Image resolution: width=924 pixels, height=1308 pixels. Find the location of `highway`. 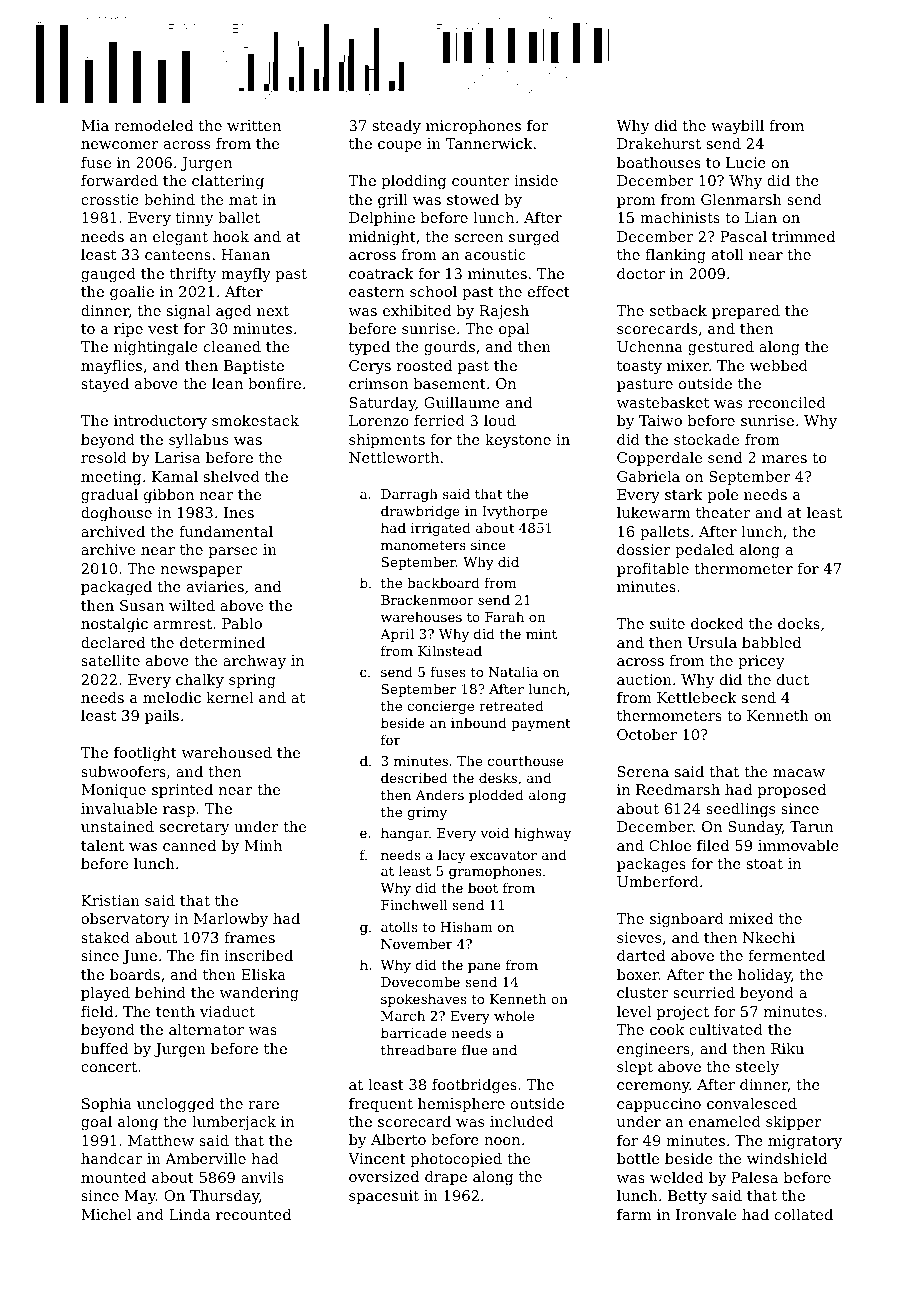

highway is located at coordinates (543, 834).
